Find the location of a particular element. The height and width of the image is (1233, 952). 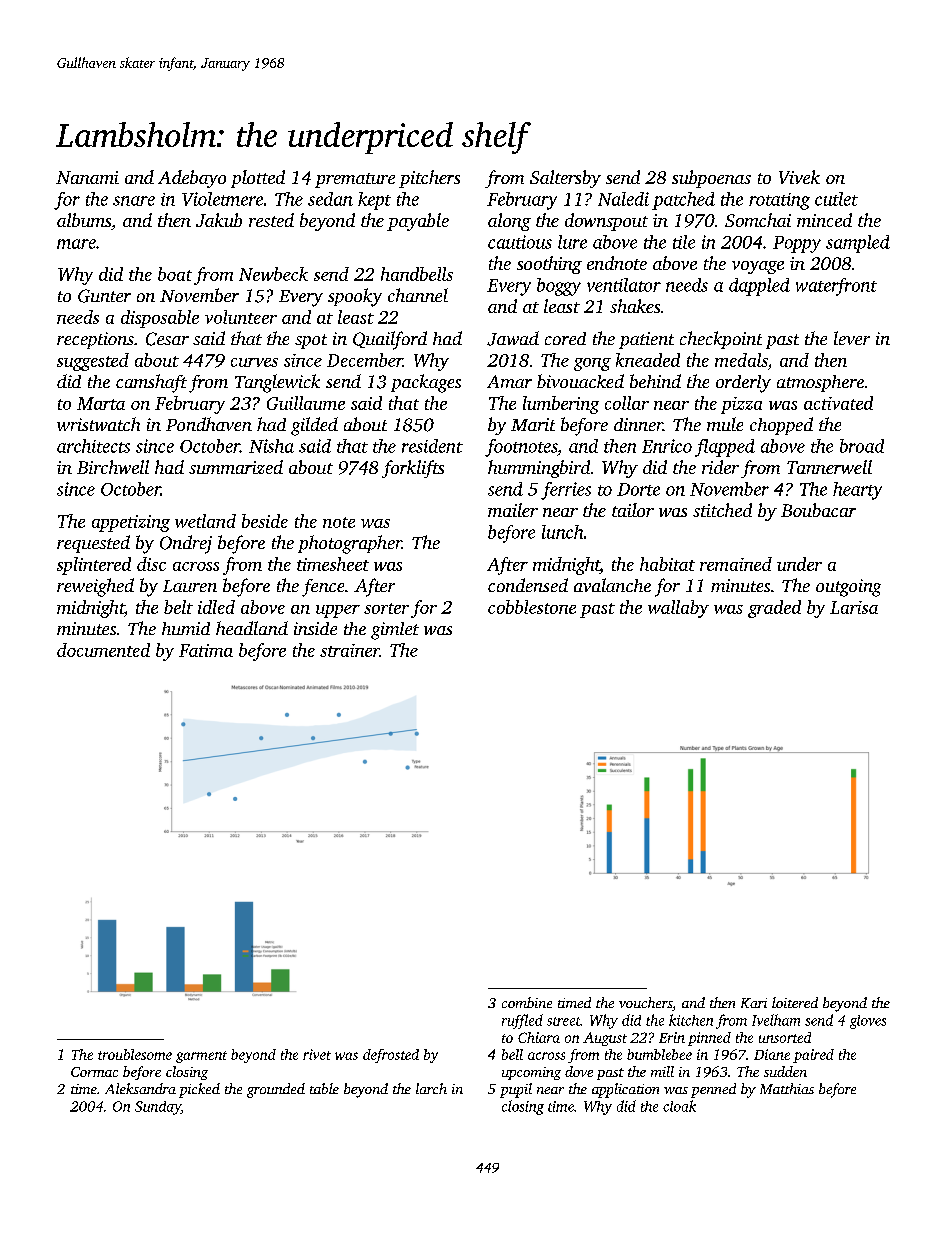

combine is located at coordinates (527, 1002).
